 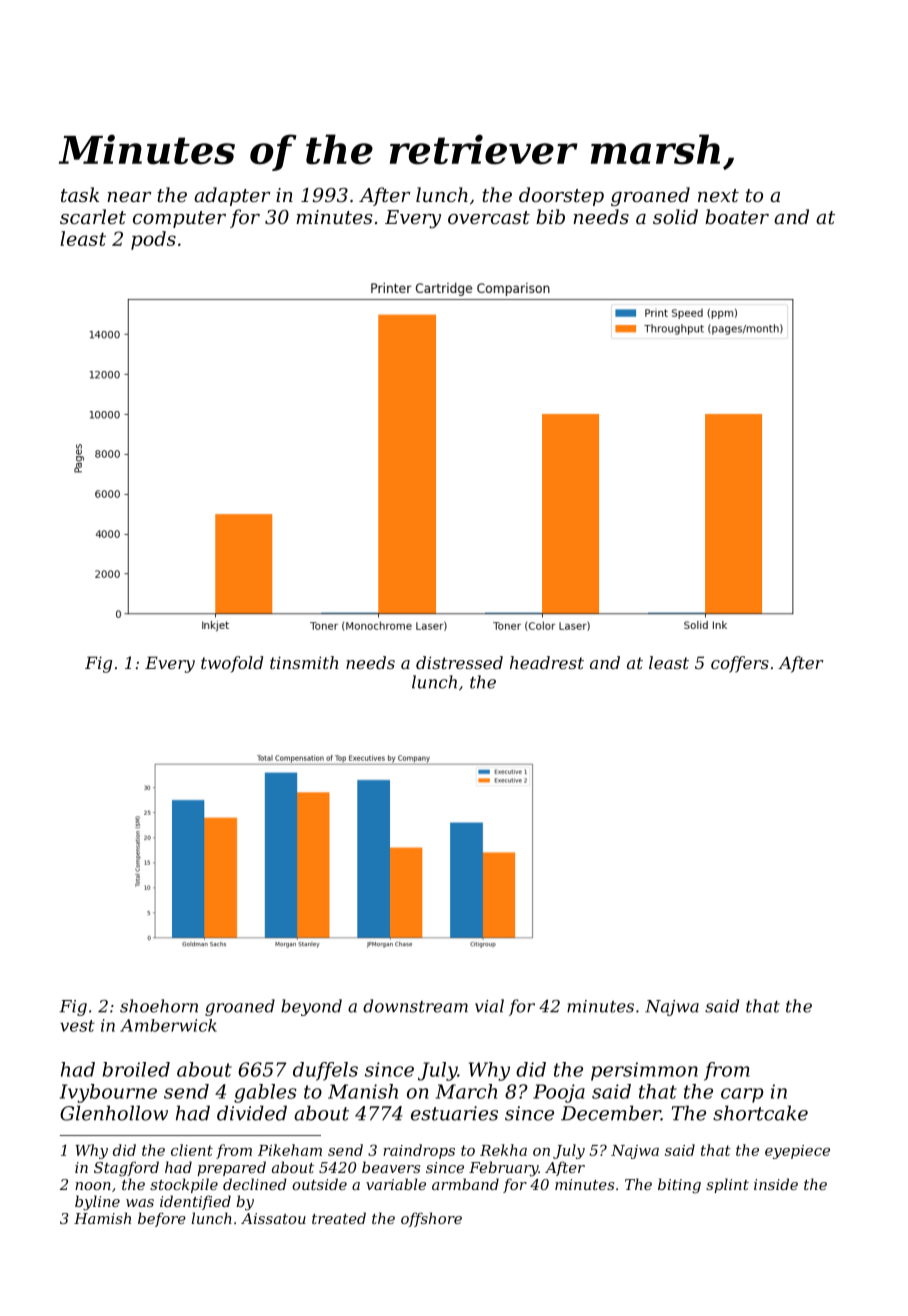 I want to click on overcast, so click(x=489, y=217).
